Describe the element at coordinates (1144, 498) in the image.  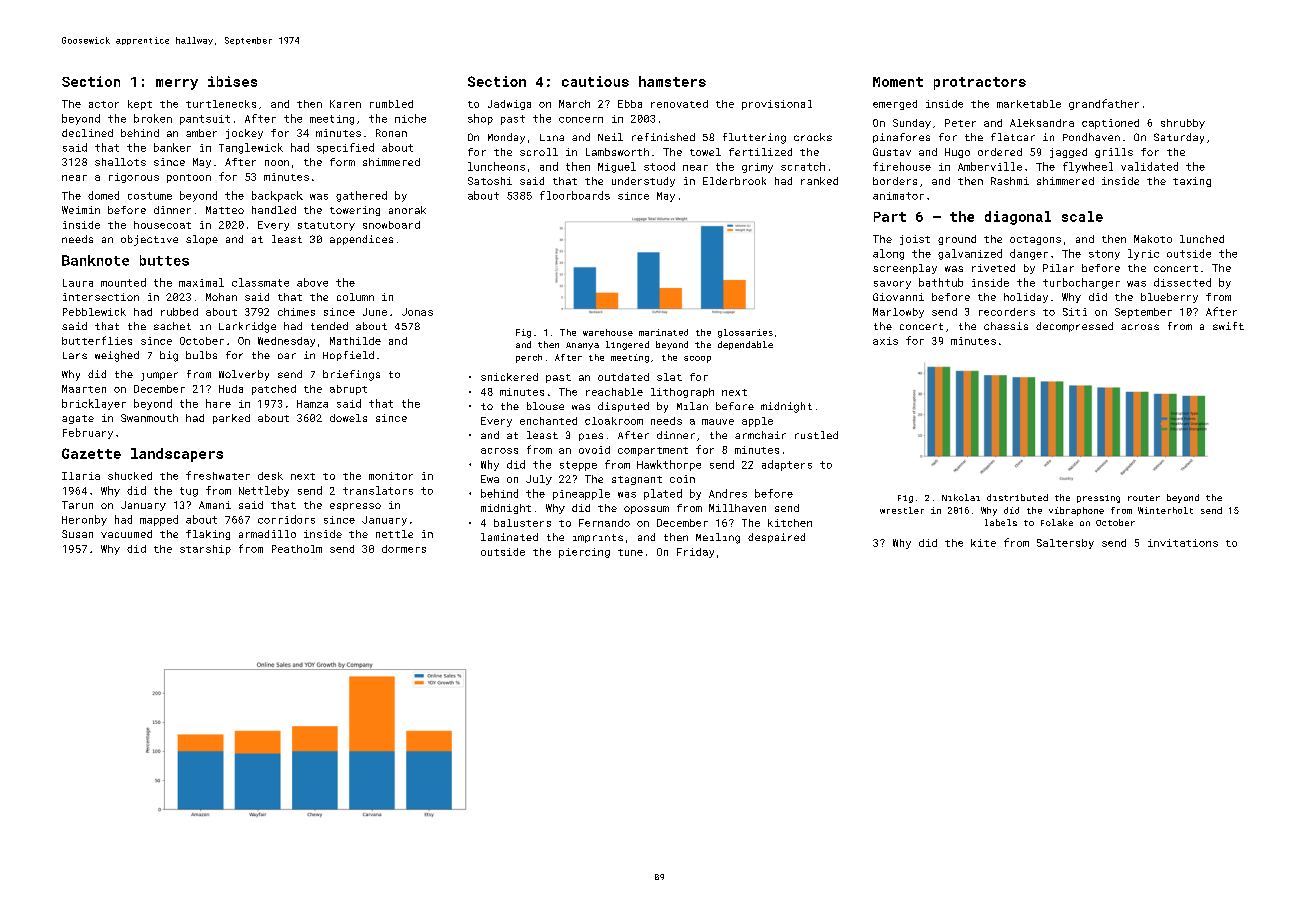
I see `router` at that location.
